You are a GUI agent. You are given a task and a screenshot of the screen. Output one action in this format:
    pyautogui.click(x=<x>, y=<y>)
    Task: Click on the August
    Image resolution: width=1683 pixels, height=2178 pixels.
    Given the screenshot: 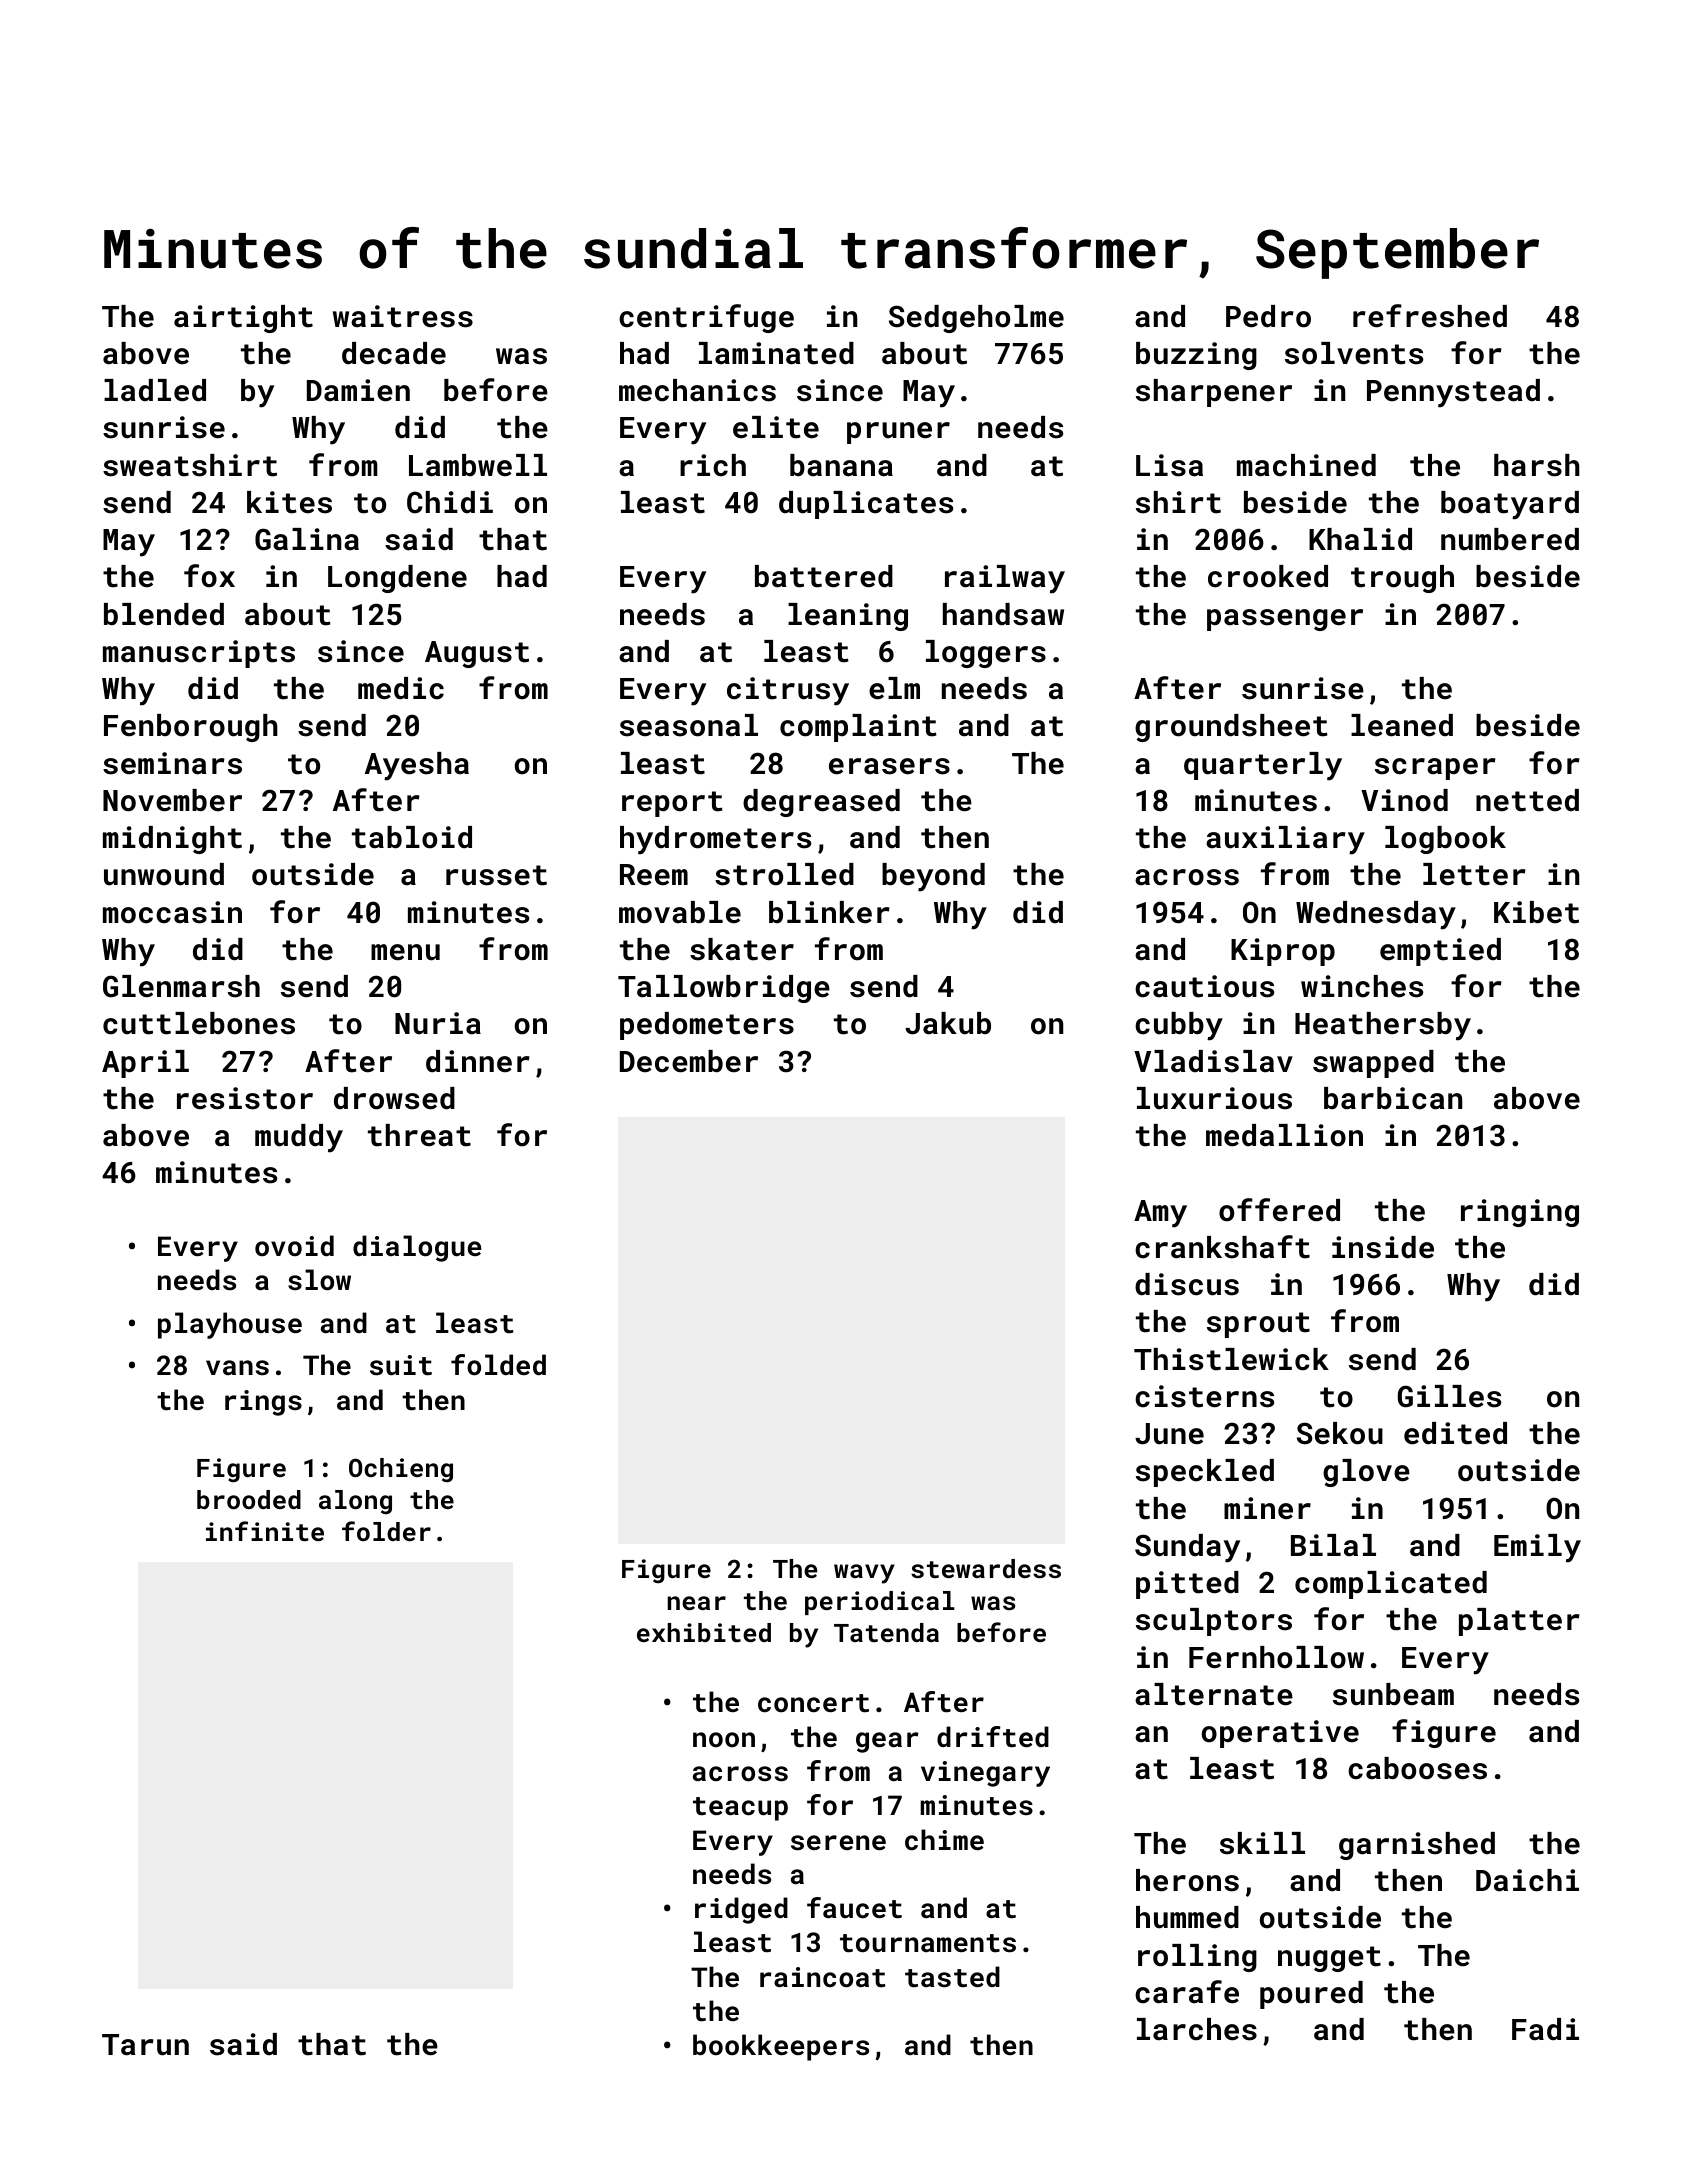 What is the action you would take?
    pyautogui.click(x=477, y=654)
